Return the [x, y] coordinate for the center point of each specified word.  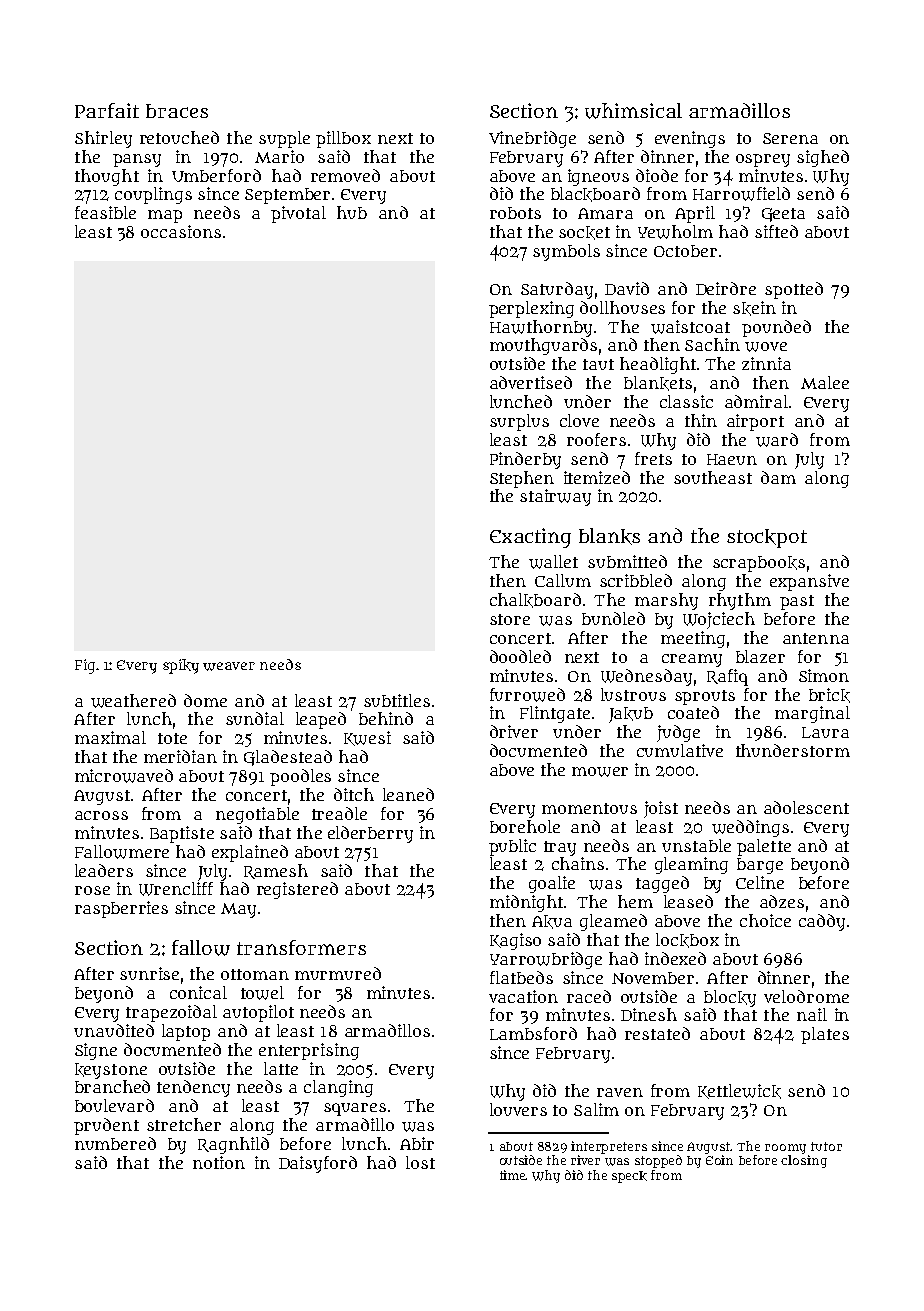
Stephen [522, 479]
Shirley [103, 139]
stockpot [767, 538]
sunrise [149, 973]
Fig [85, 666]
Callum [563, 580]
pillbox [343, 139]
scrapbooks [759, 564]
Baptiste [182, 834]
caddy [822, 922]
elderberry [370, 834]
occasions [181, 231]
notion [219, 1162]
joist [661, 809]
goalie [552, 884]
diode [657, 175]
